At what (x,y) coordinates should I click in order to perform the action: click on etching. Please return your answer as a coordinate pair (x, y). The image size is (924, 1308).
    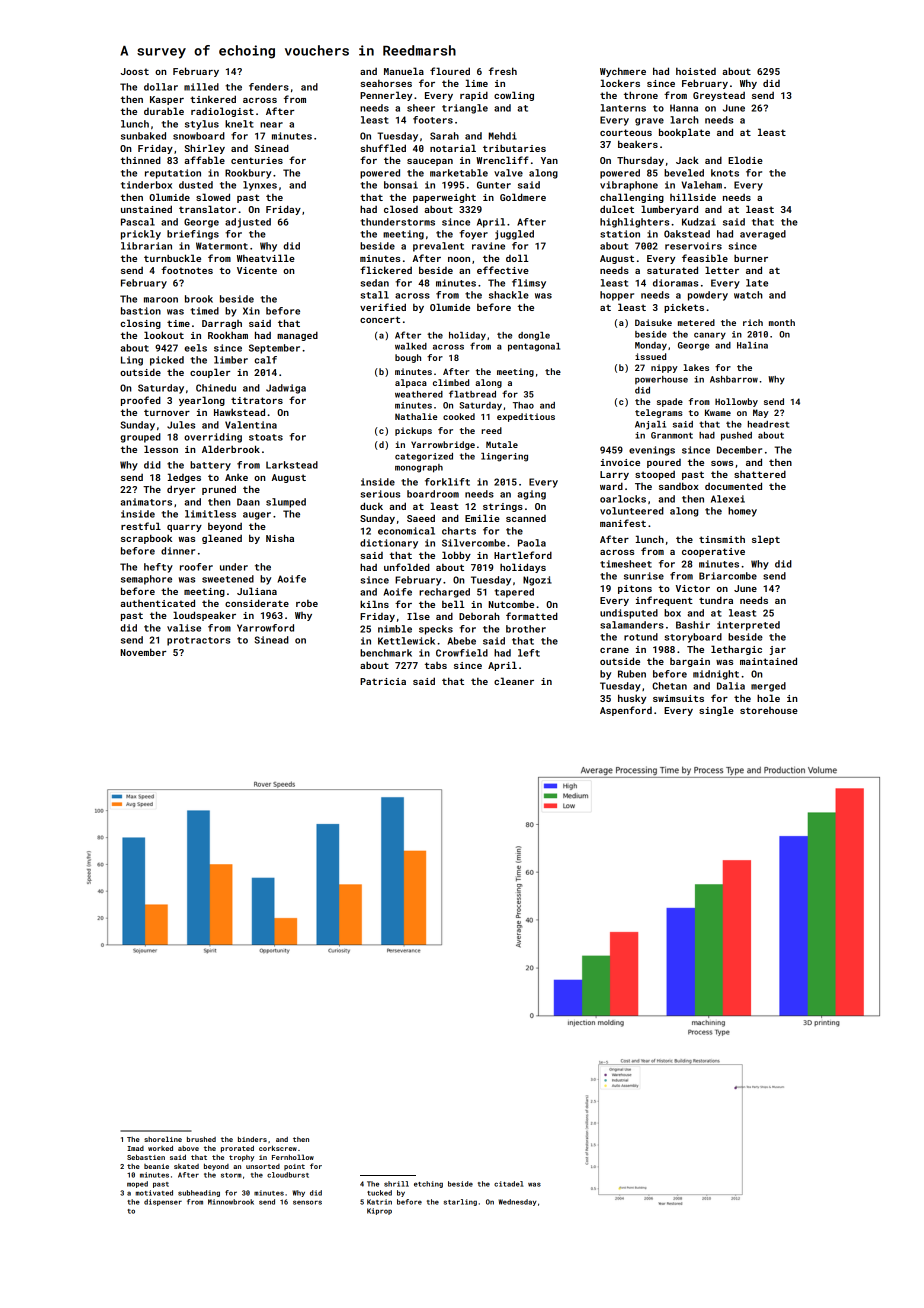
    Looking at the image, I should click on (428, 1184).
